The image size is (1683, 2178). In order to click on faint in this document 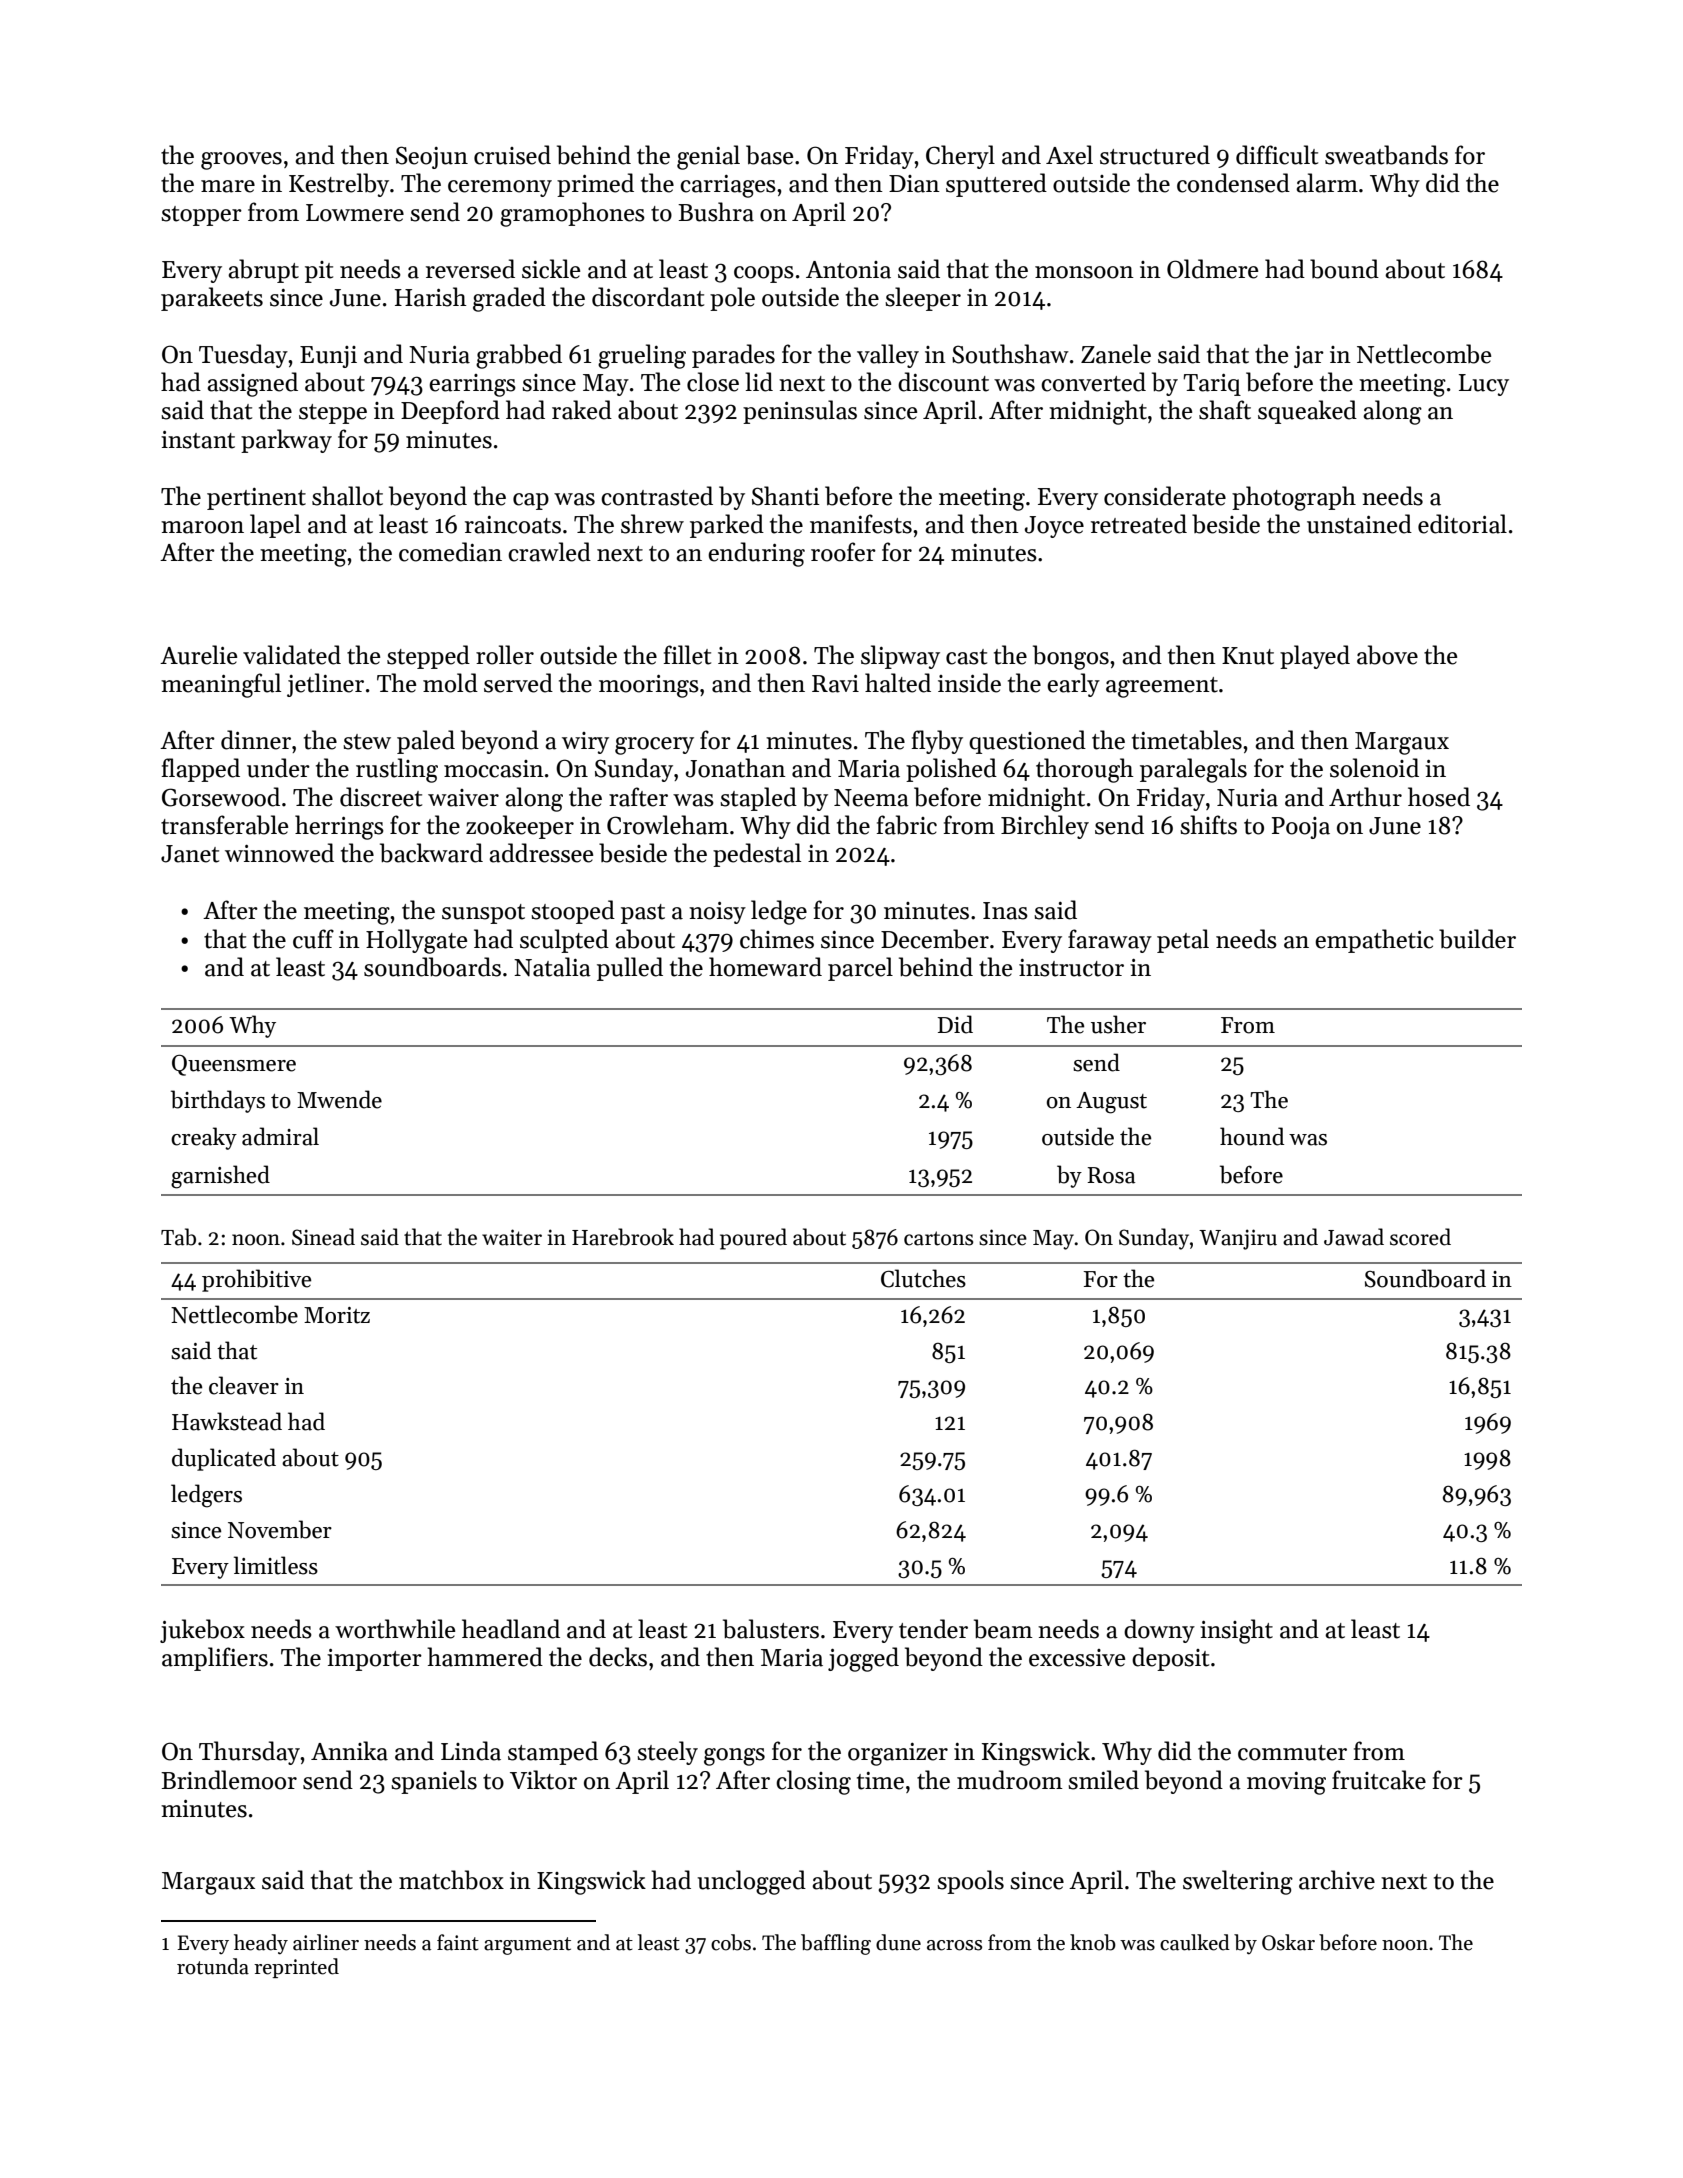, I will do `click(458, 1942)`.
